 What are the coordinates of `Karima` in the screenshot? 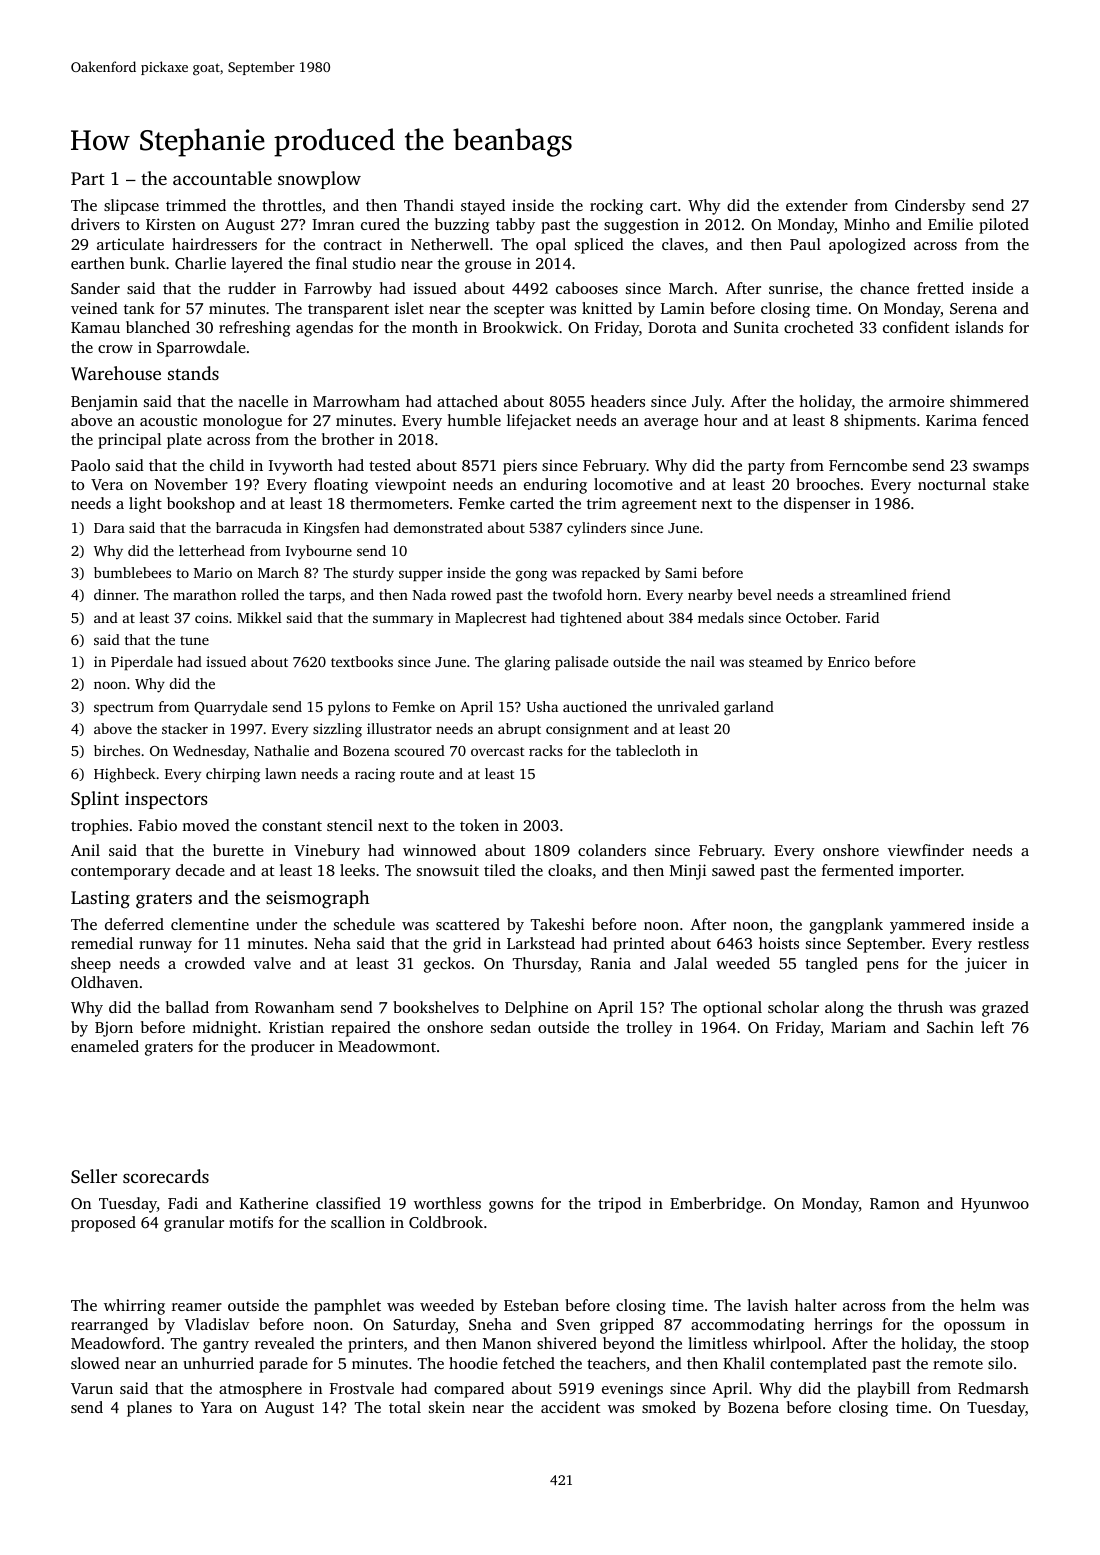 It's located at (951, 420).
